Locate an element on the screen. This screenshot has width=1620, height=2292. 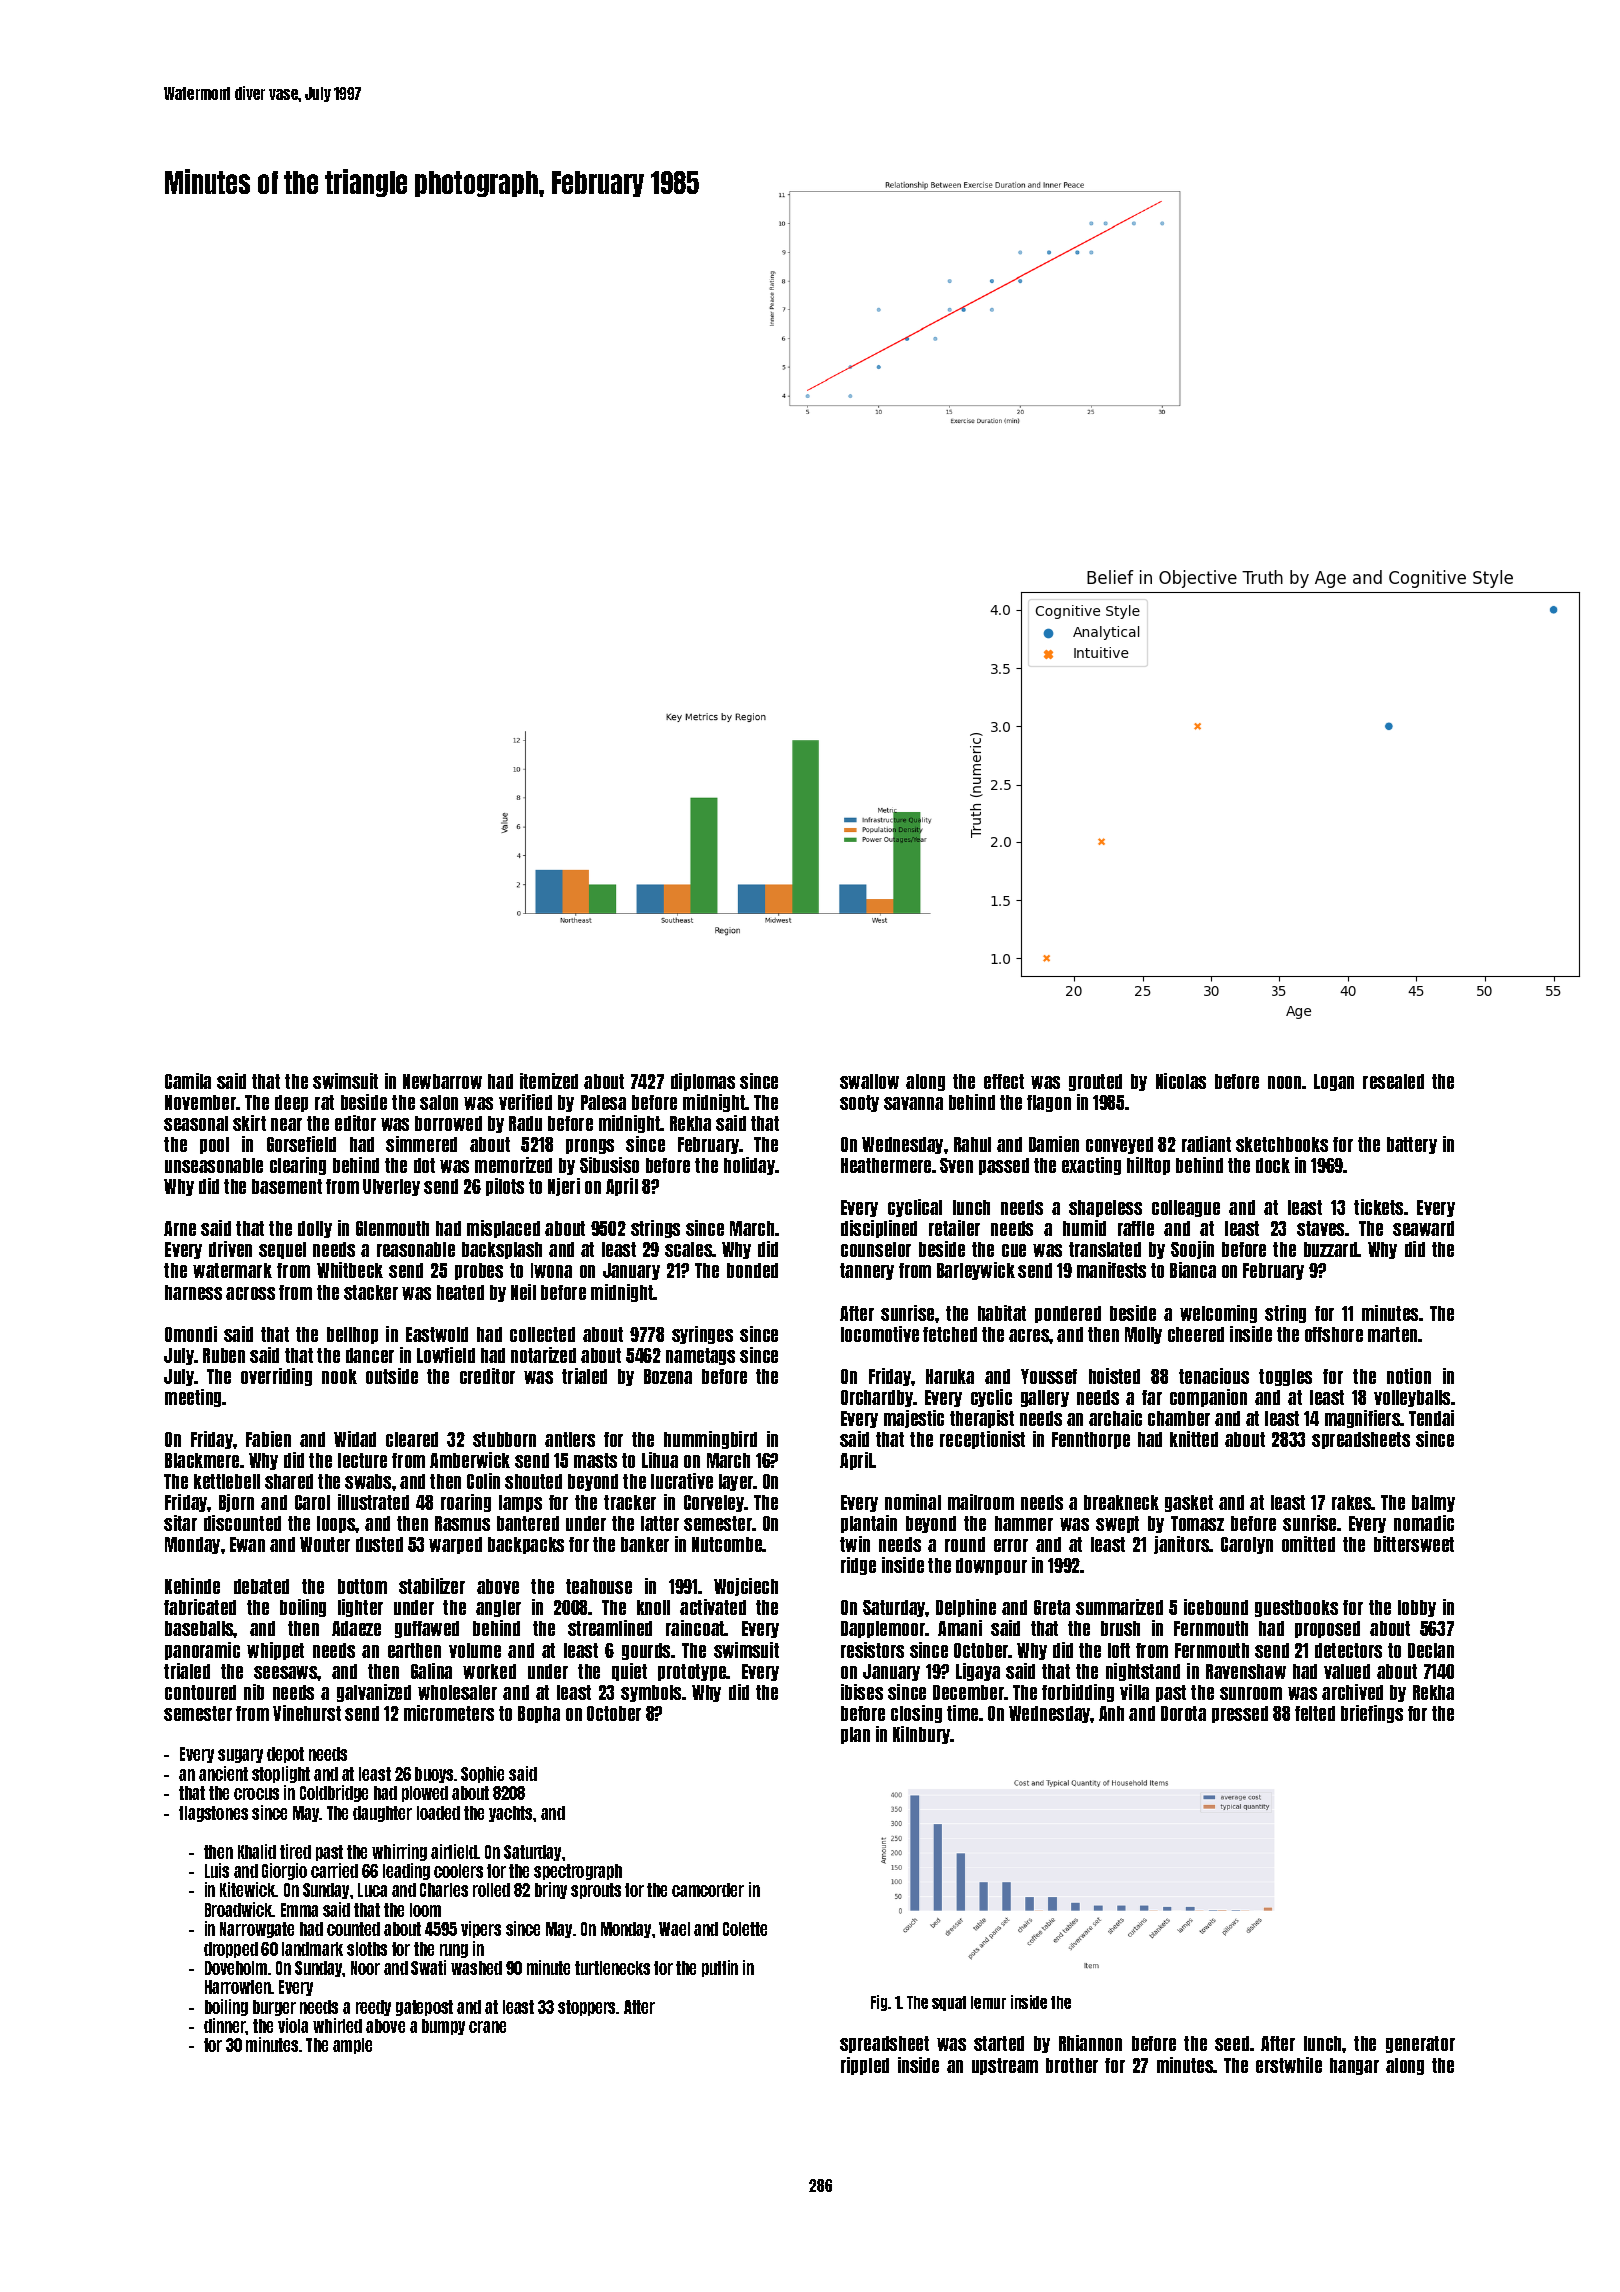
briefings is located at coordinates (1372, 1714).
